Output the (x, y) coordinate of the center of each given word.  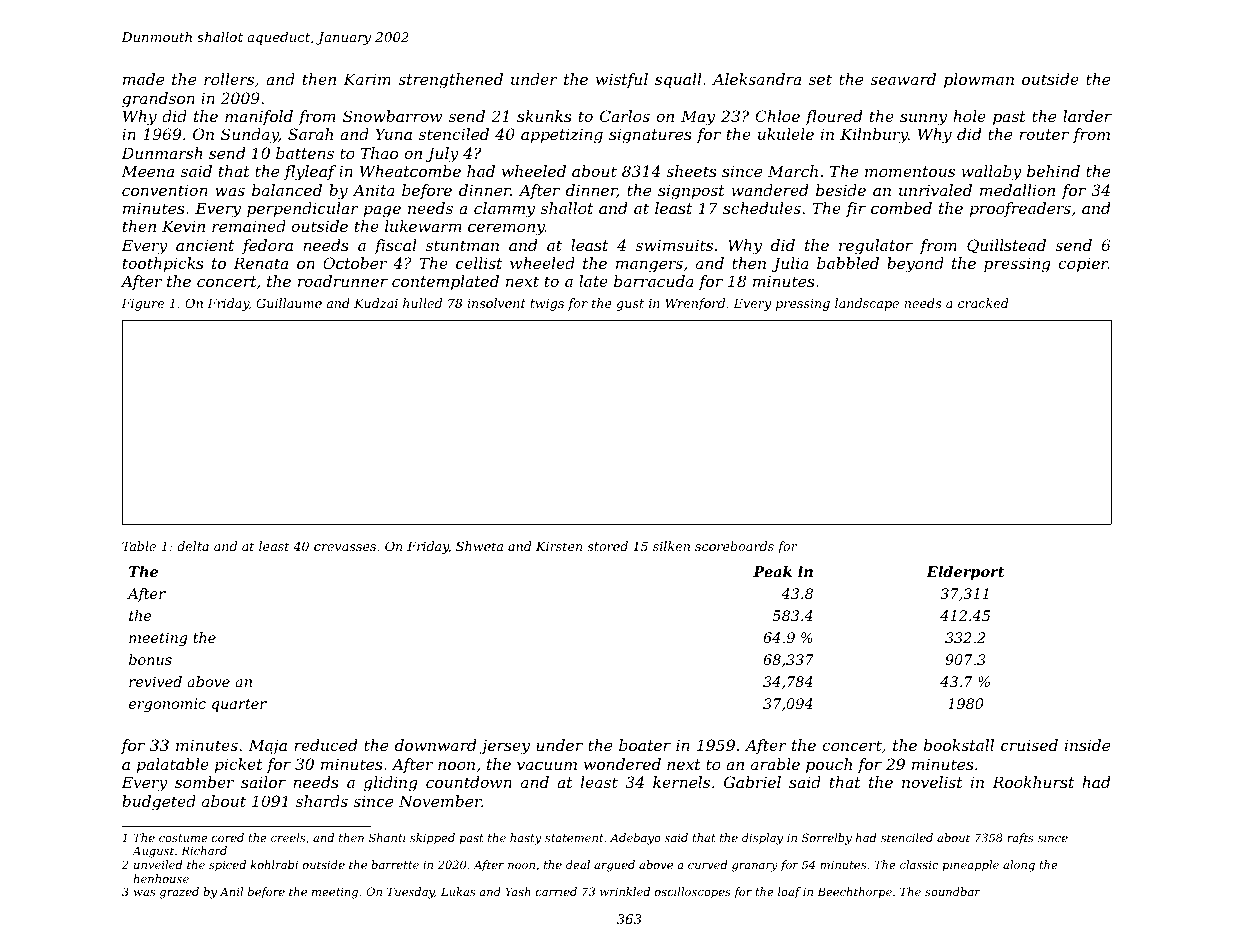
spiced (227, 866)
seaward (903, 79)
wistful (622, 80)
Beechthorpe (854, 892)
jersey (504, 747)
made (143, 79)
